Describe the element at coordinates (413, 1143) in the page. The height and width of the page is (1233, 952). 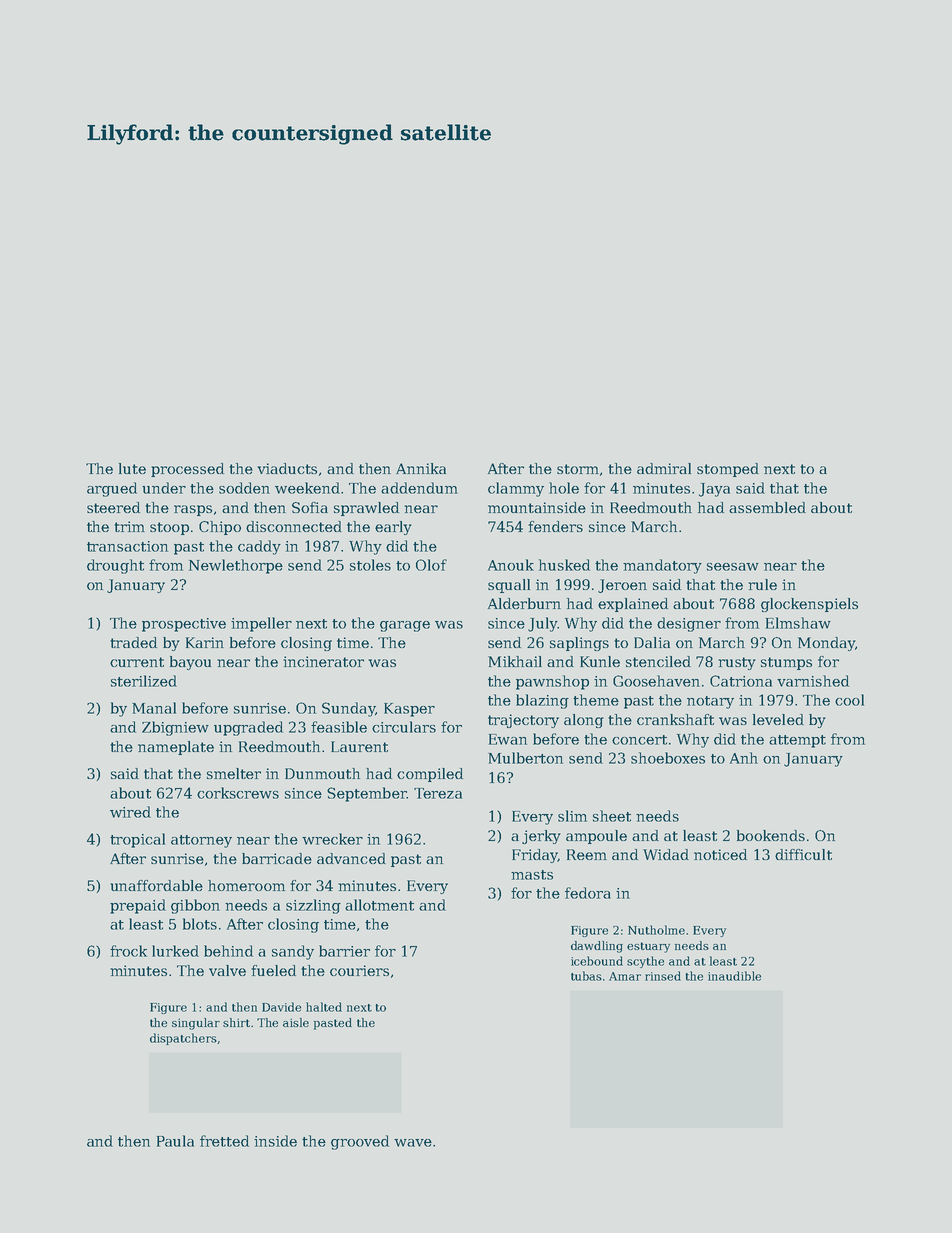
I see `wave` at that location.
